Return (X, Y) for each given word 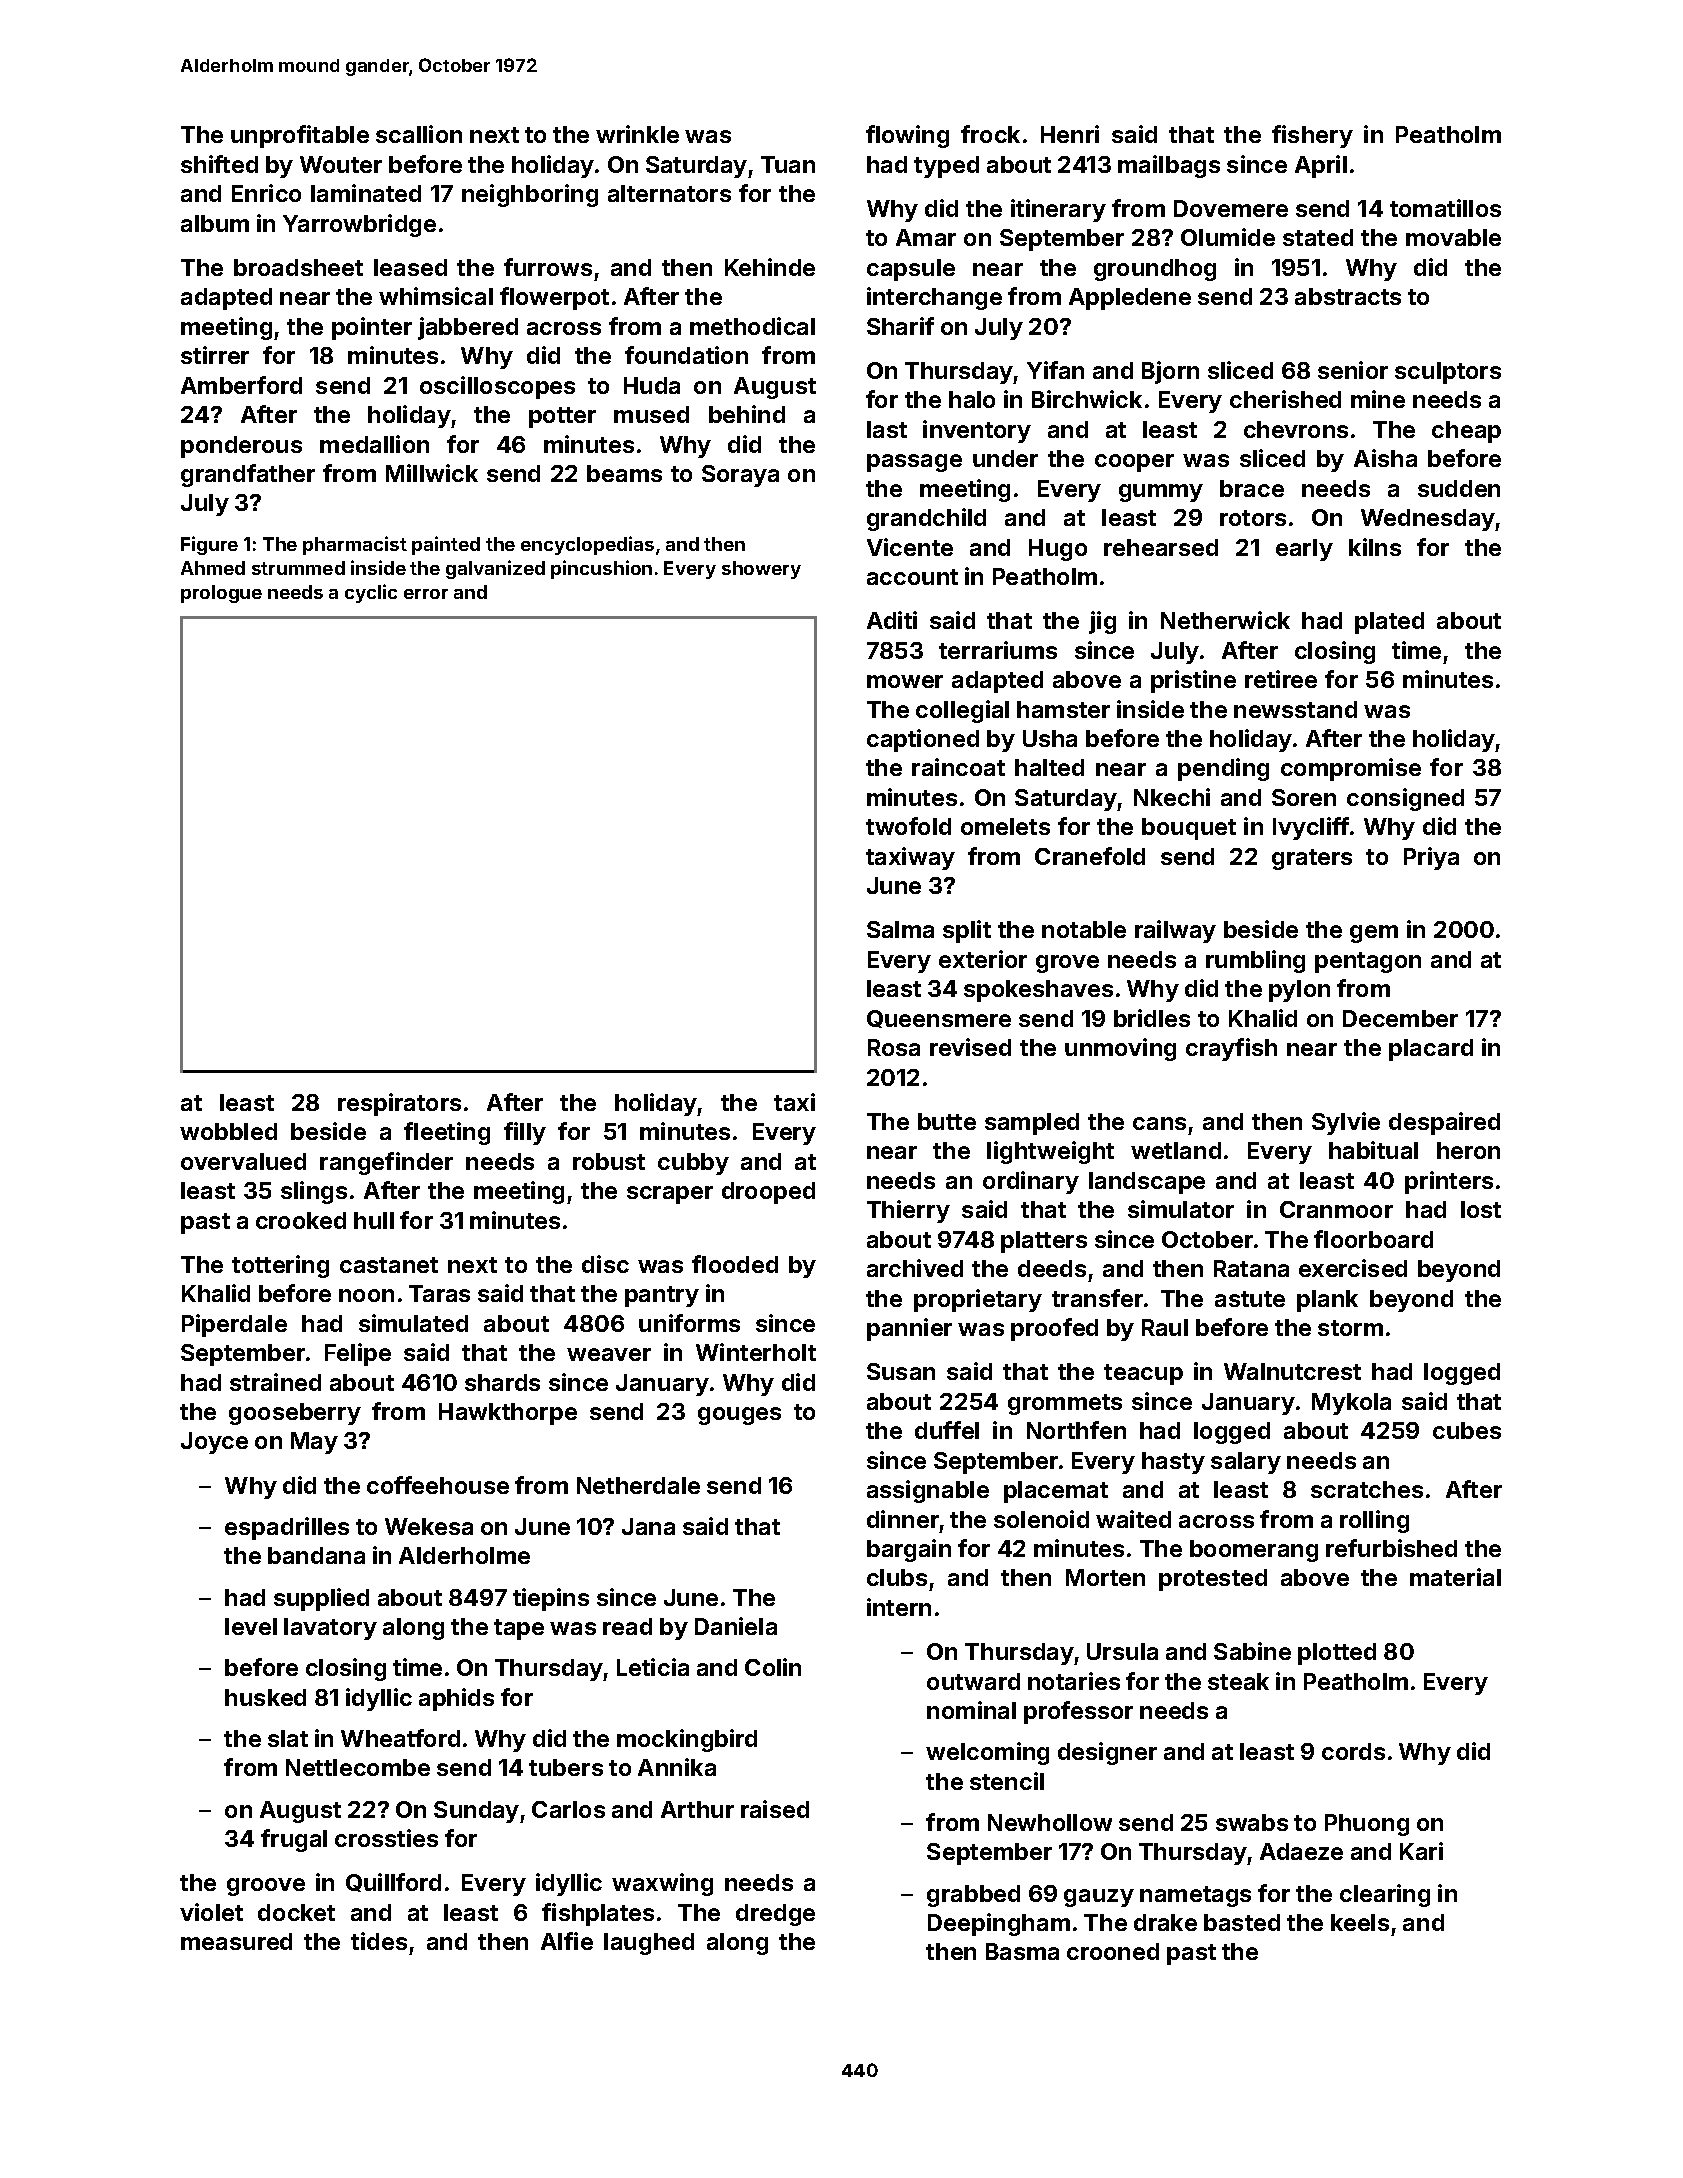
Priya (1431, 858)
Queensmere (939, 1019)
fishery (1312, 136)
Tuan (788, 164)
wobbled (228, 1131)
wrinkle (637, 134)
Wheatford (400, 1738)
